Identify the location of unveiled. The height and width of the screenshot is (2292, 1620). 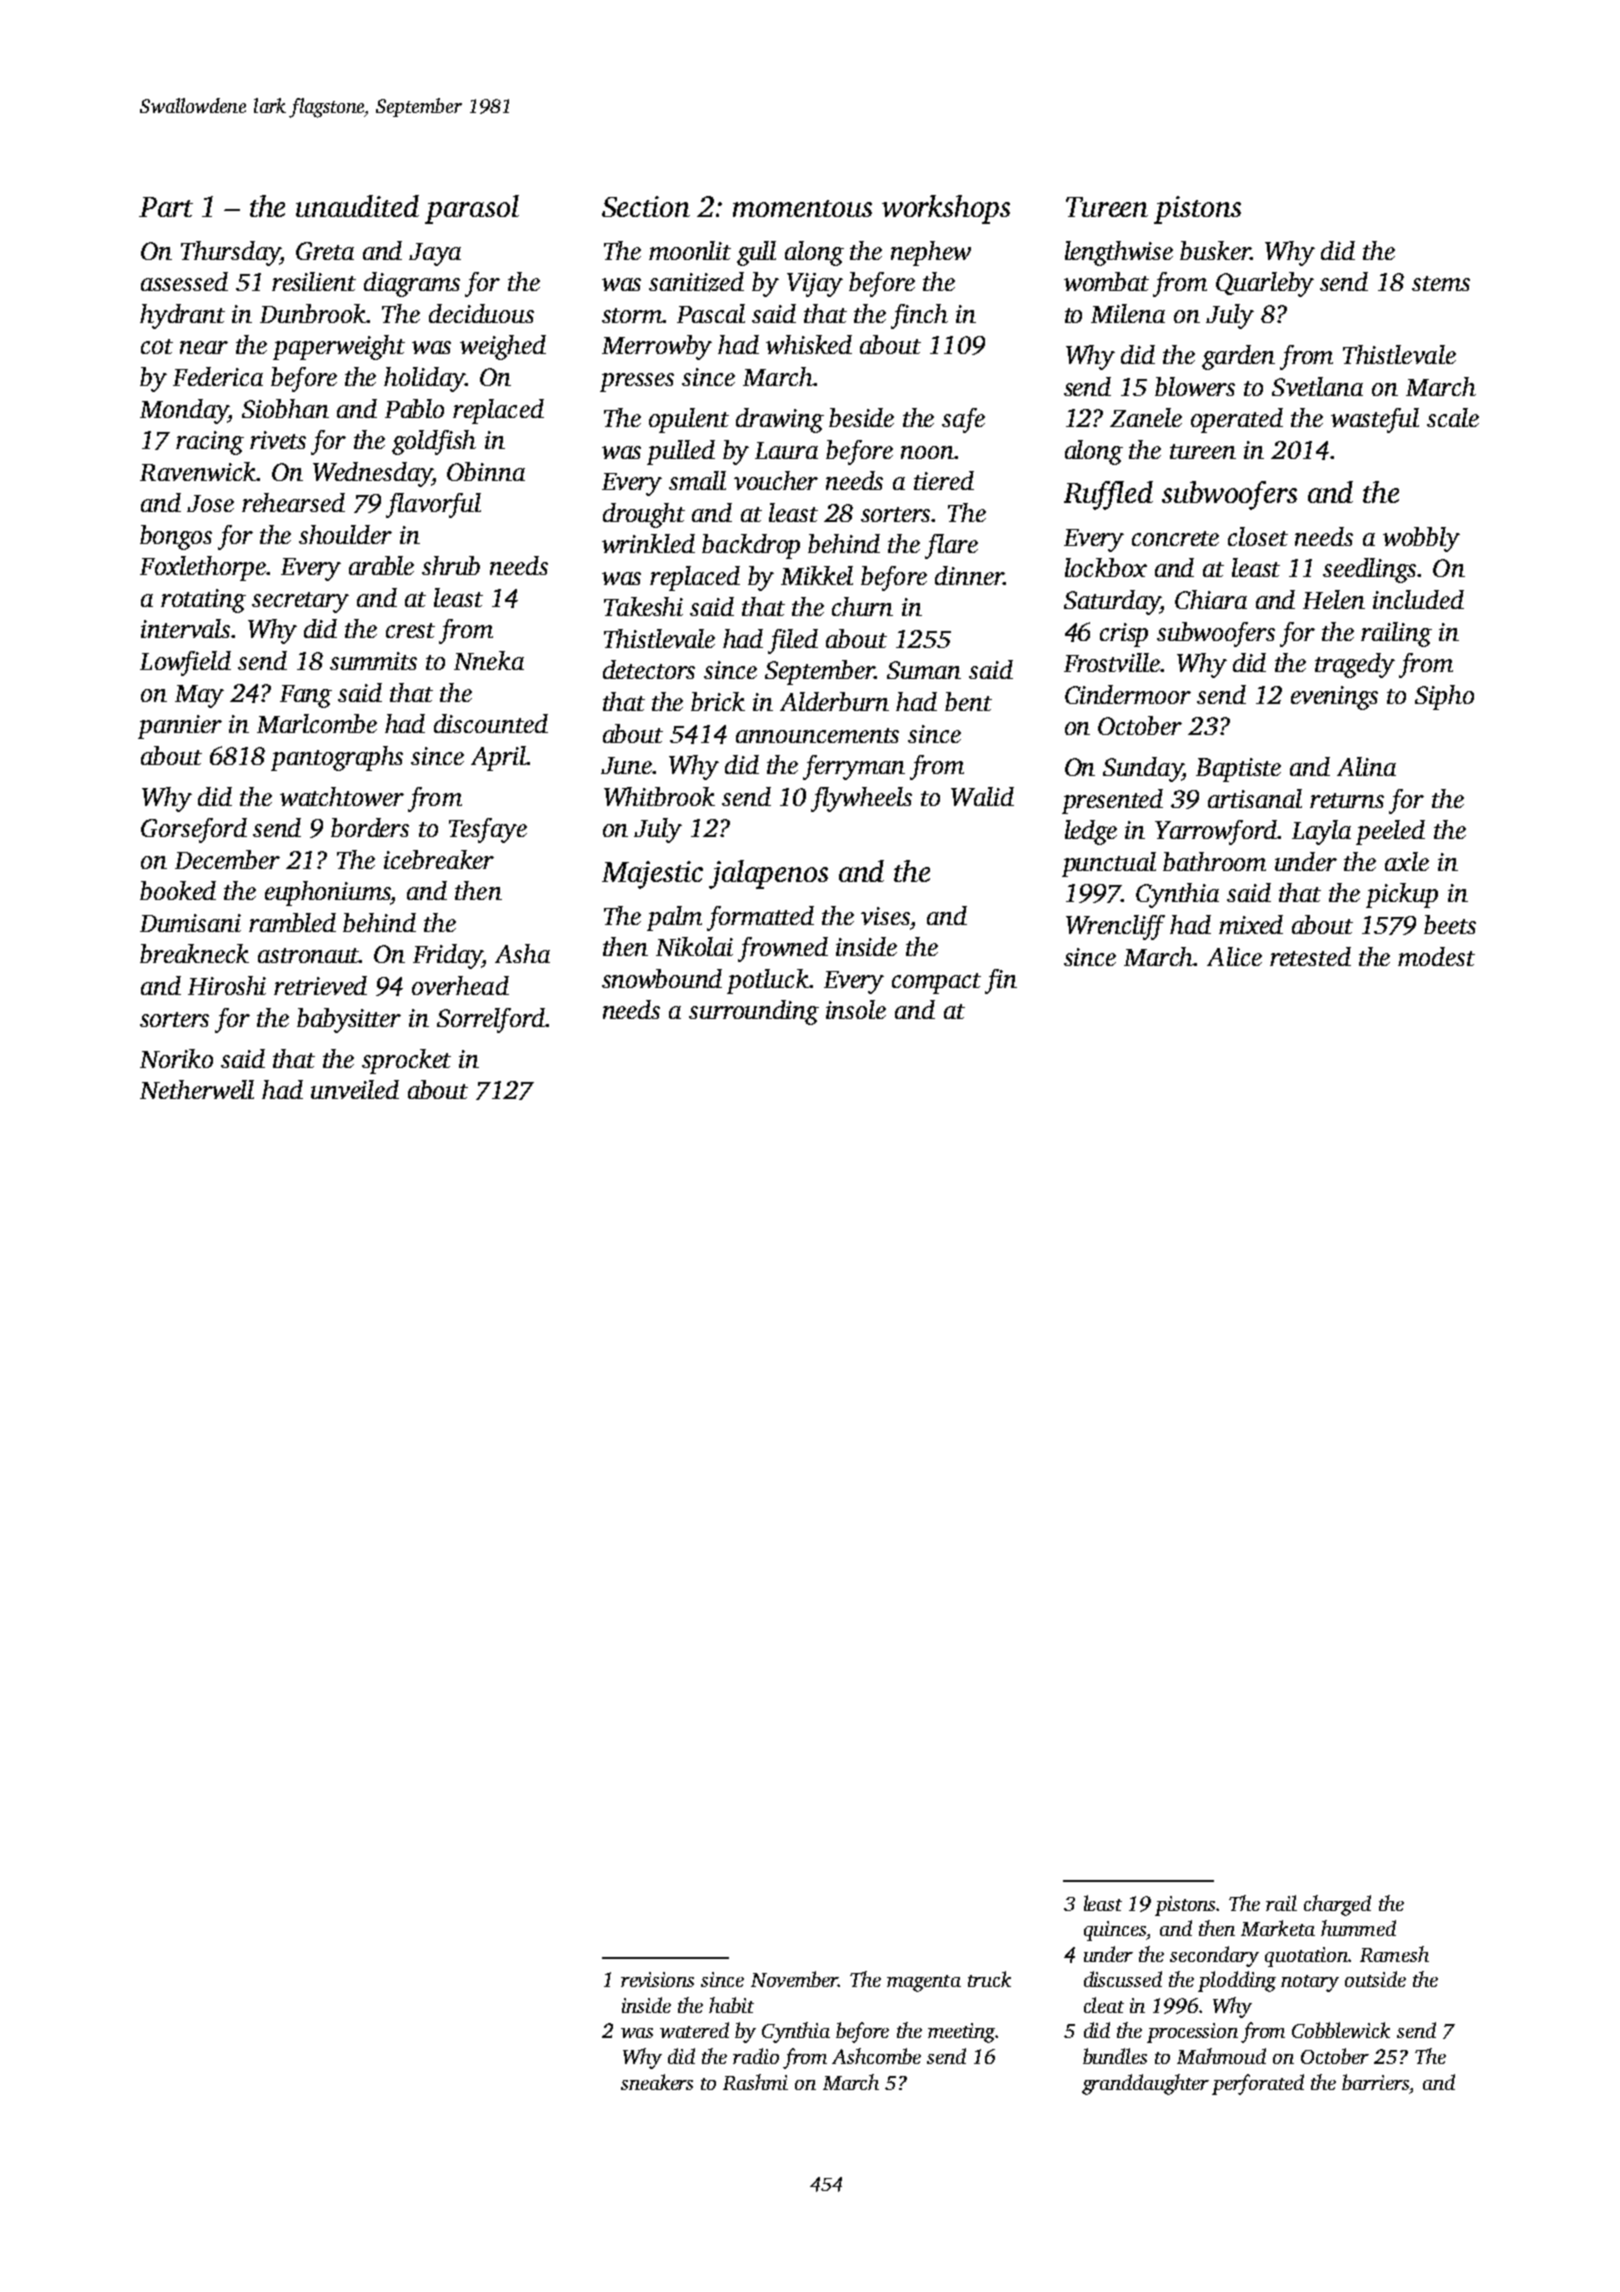
(355, 1089).
